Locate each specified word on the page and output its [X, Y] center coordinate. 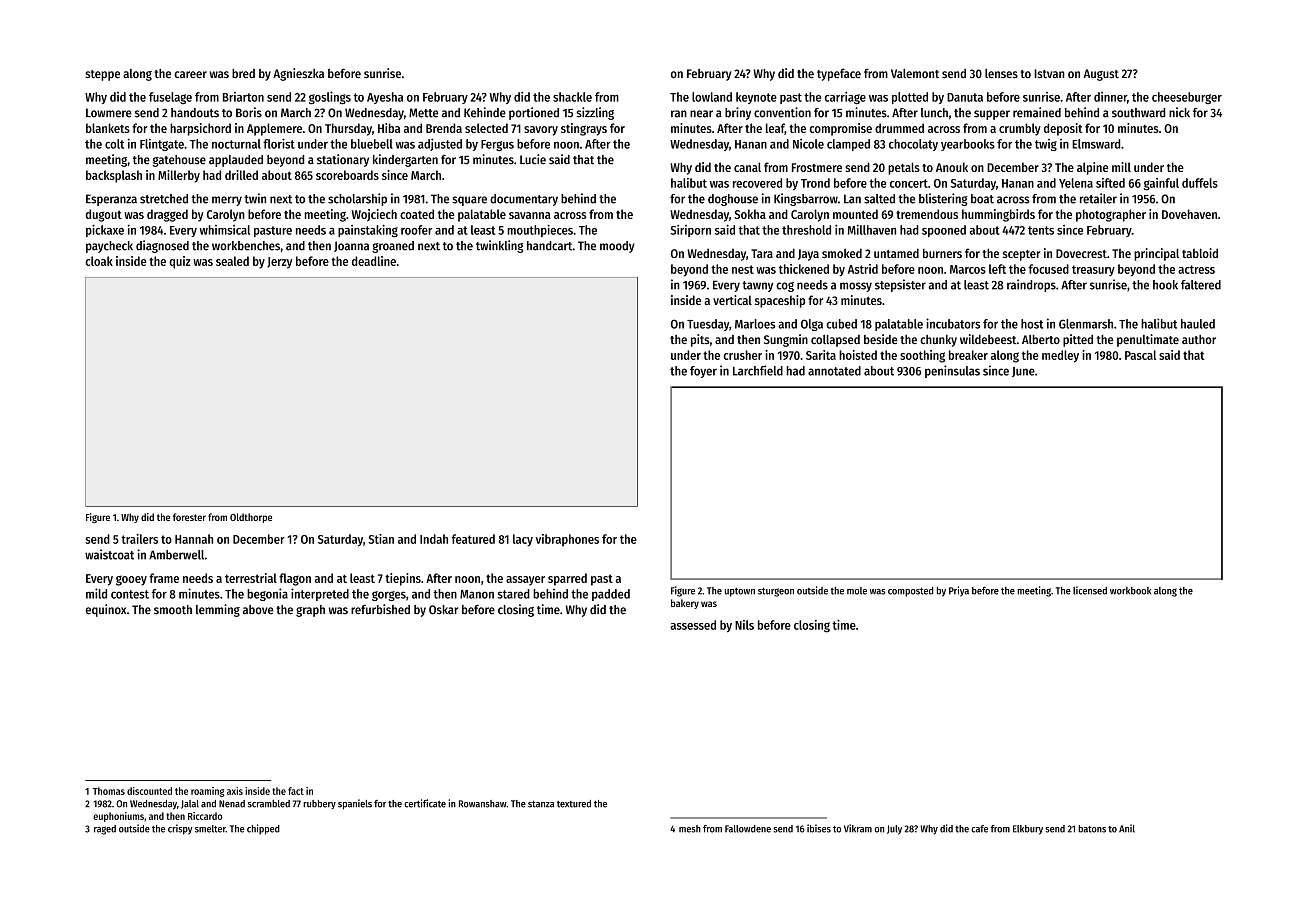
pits [700, 340]
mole [857, 591]
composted [910, 592]
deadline [374, 261]
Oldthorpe [251, 518]
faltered [1201, 285]
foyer [703, 372]
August [1101, 75]
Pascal [1140, 355]
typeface [839, 74]
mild [96, 593]
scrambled [269, 804]
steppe [102, 75]
